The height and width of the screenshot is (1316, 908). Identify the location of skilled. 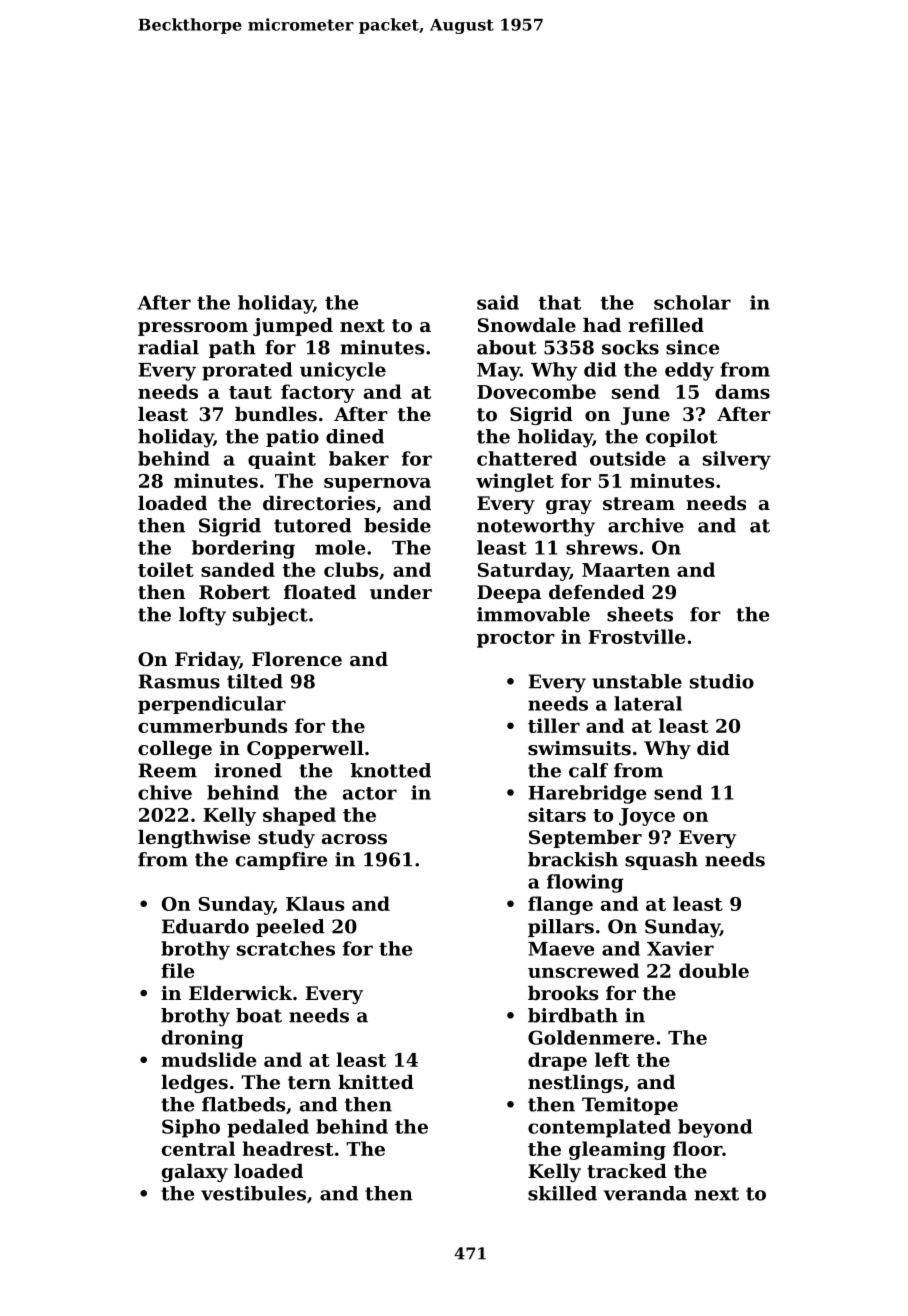
(562, 1193).
